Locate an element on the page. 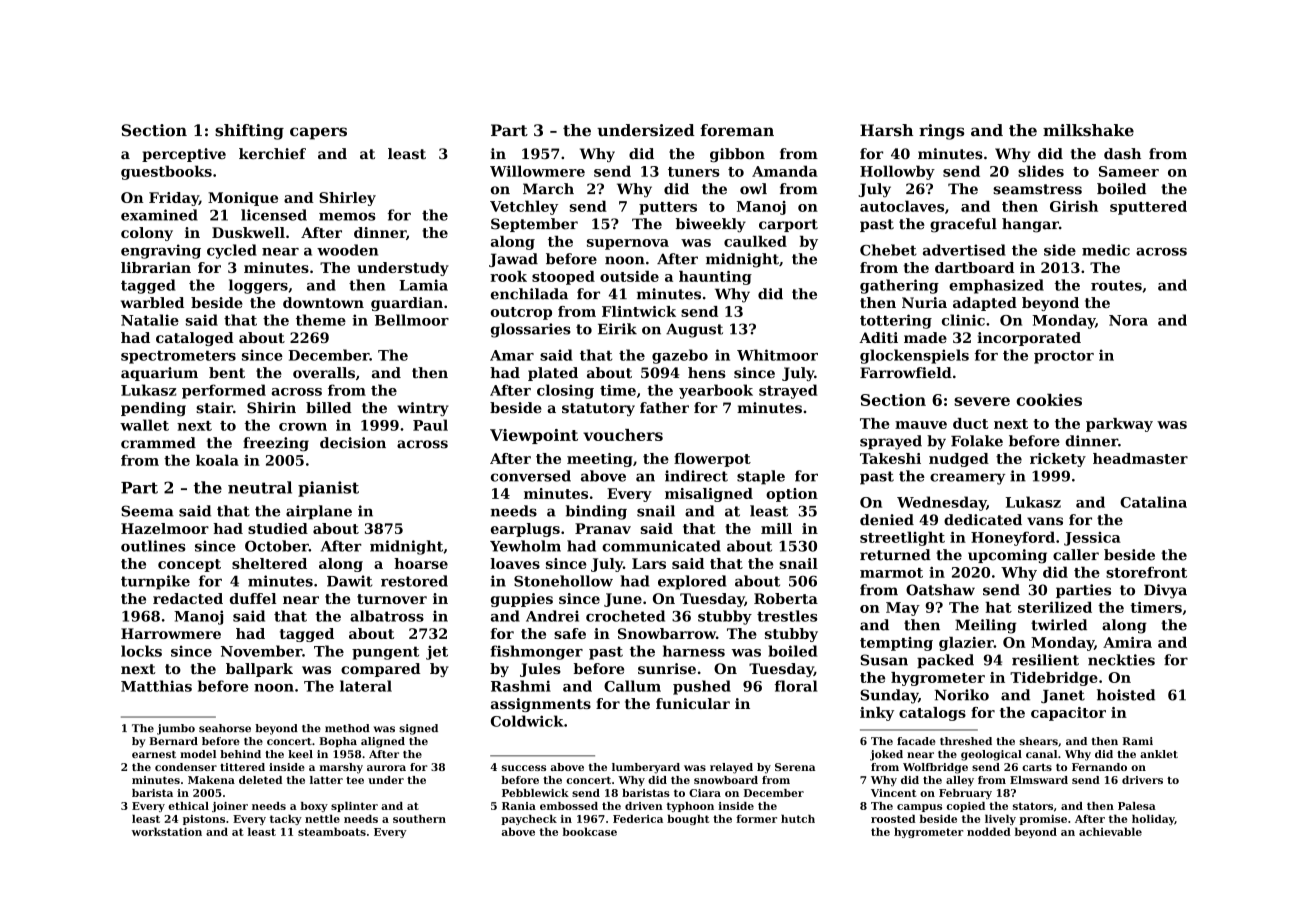 The image size is (1308, 924). duffel is located at coordinates (253, 598).
